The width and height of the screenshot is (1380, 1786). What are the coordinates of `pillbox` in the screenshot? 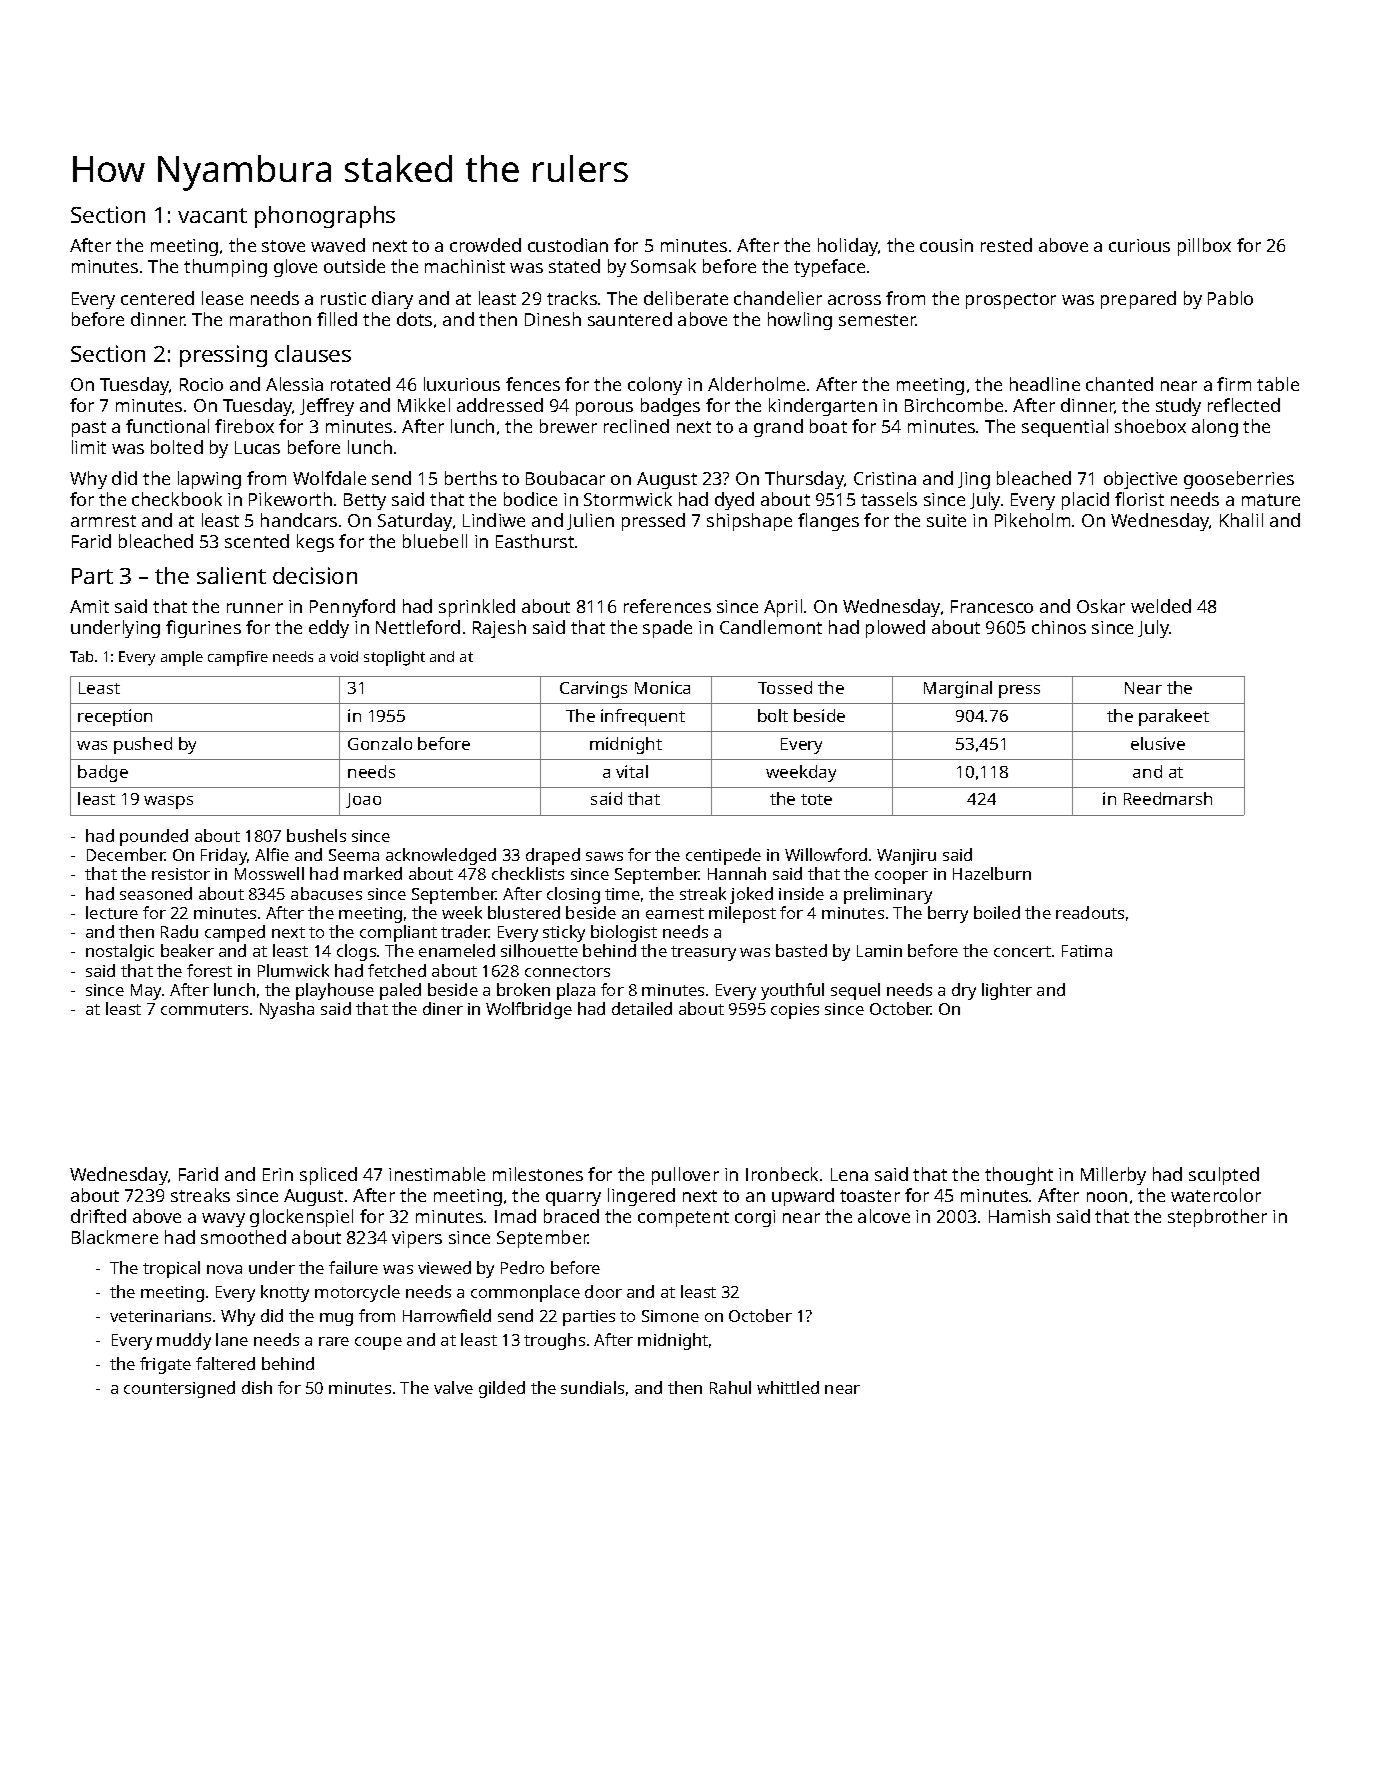 It's located at (1204, 247).
